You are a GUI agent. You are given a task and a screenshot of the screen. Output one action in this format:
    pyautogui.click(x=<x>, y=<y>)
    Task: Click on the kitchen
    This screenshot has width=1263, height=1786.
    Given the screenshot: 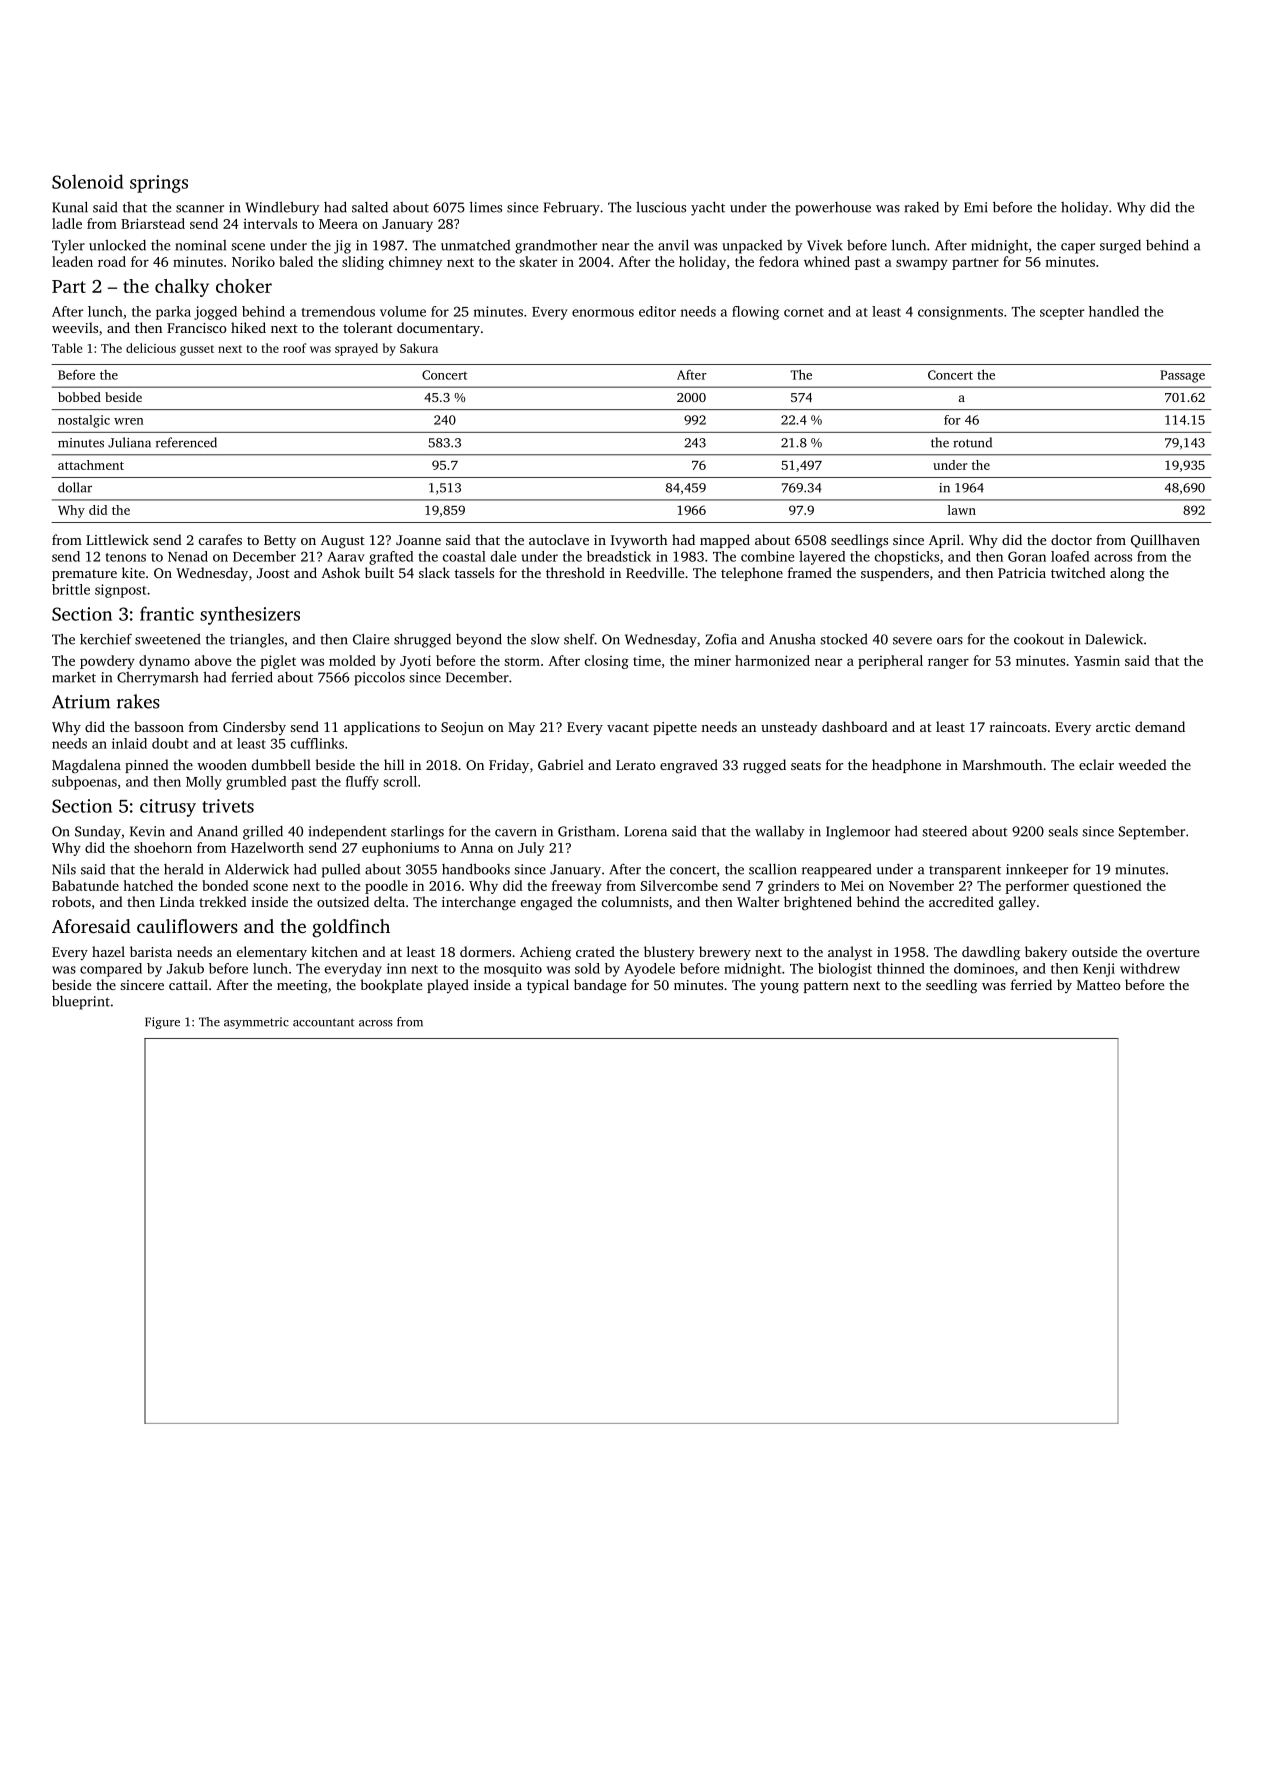 What is the action you would take?
    pyautogui.click(x=334, y=951)
